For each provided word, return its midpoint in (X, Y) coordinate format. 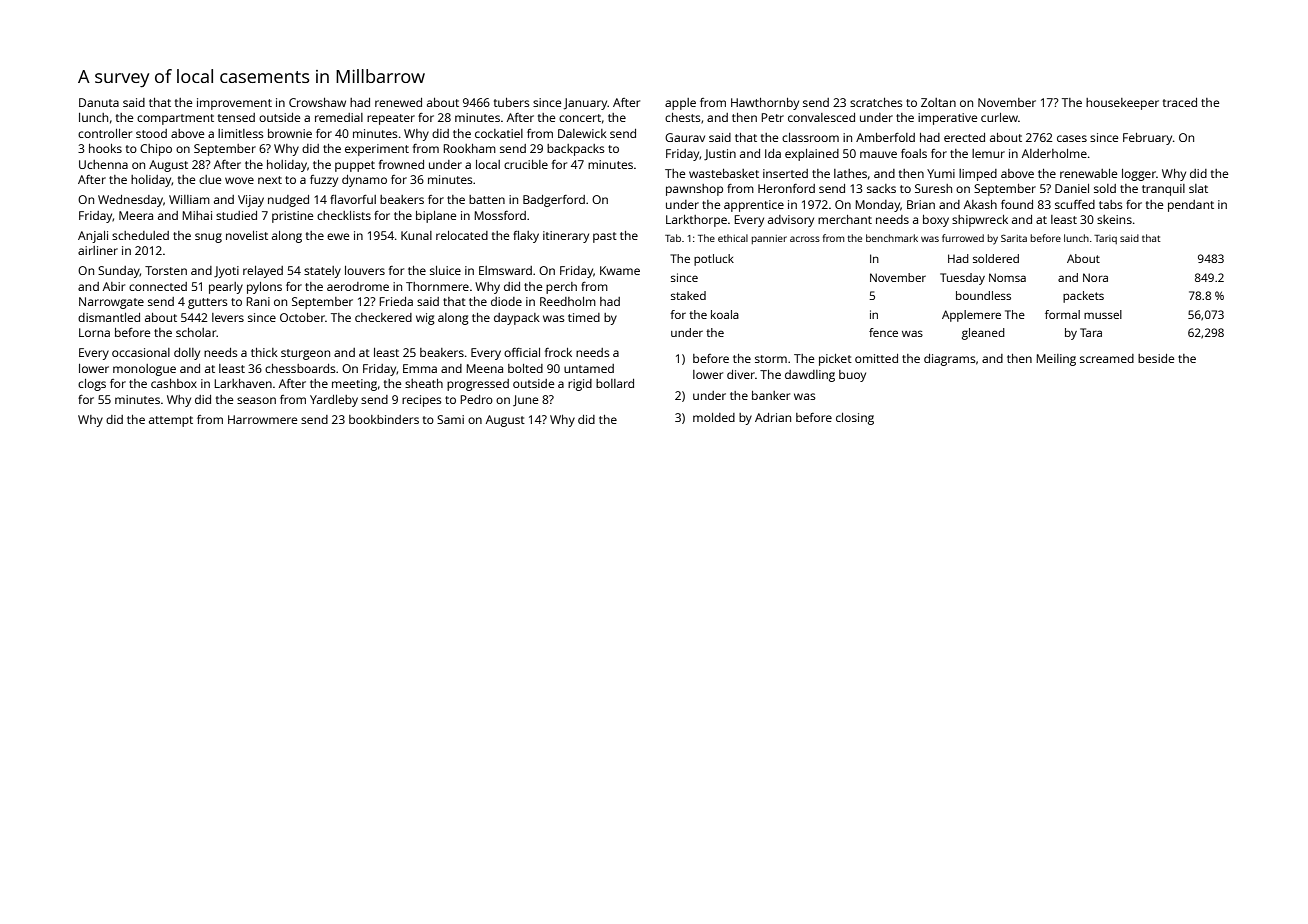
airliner (98, 250)
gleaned (983, 334)
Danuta (99, 102)
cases (1072, 138)
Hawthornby (765, 104)
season (256, 400)
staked (688, 295)
